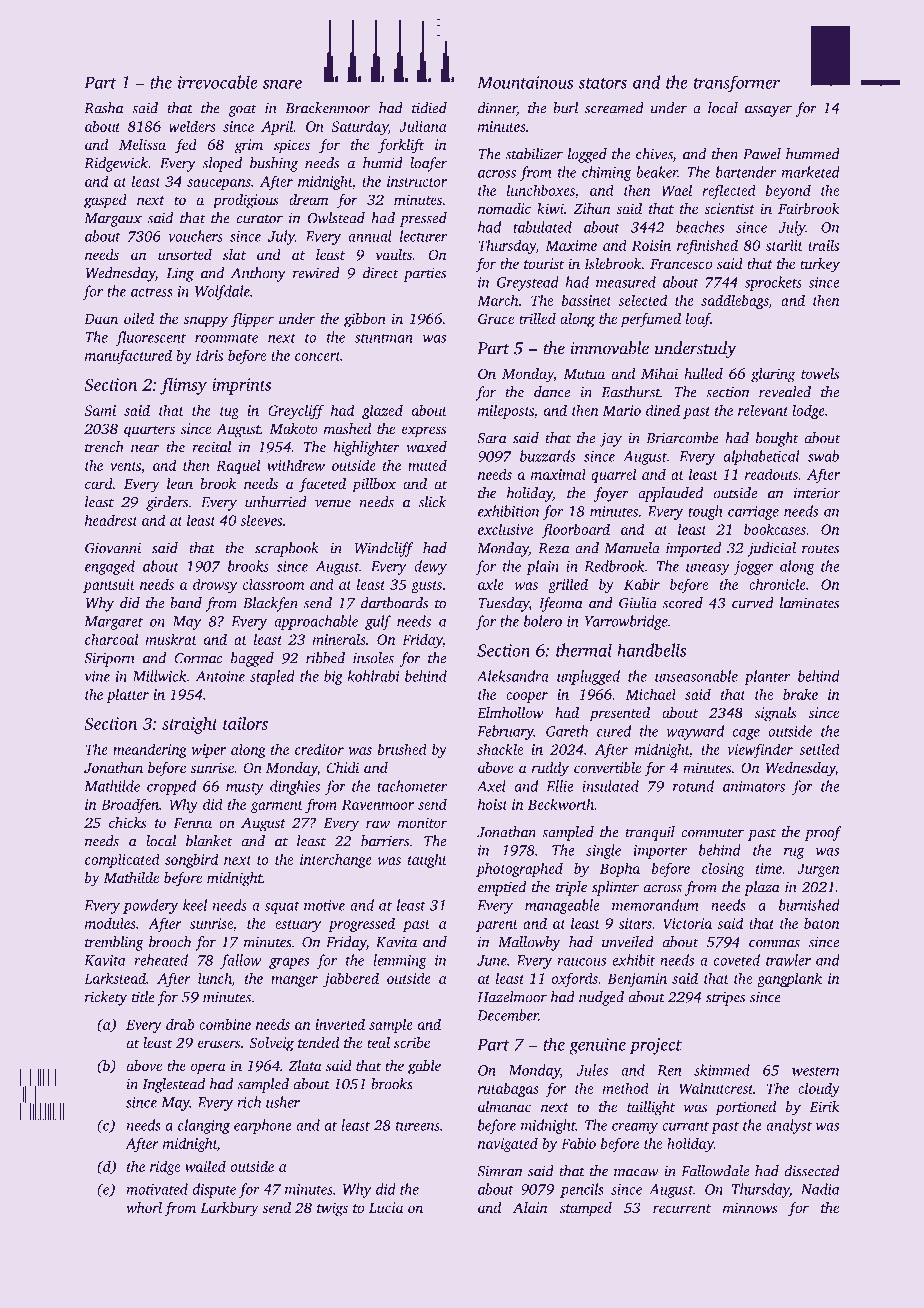 The image size is (924, 1308). What do you see at coordinates (565, 108) in the image?
I see `burl` at bounding box center [565, 108].
